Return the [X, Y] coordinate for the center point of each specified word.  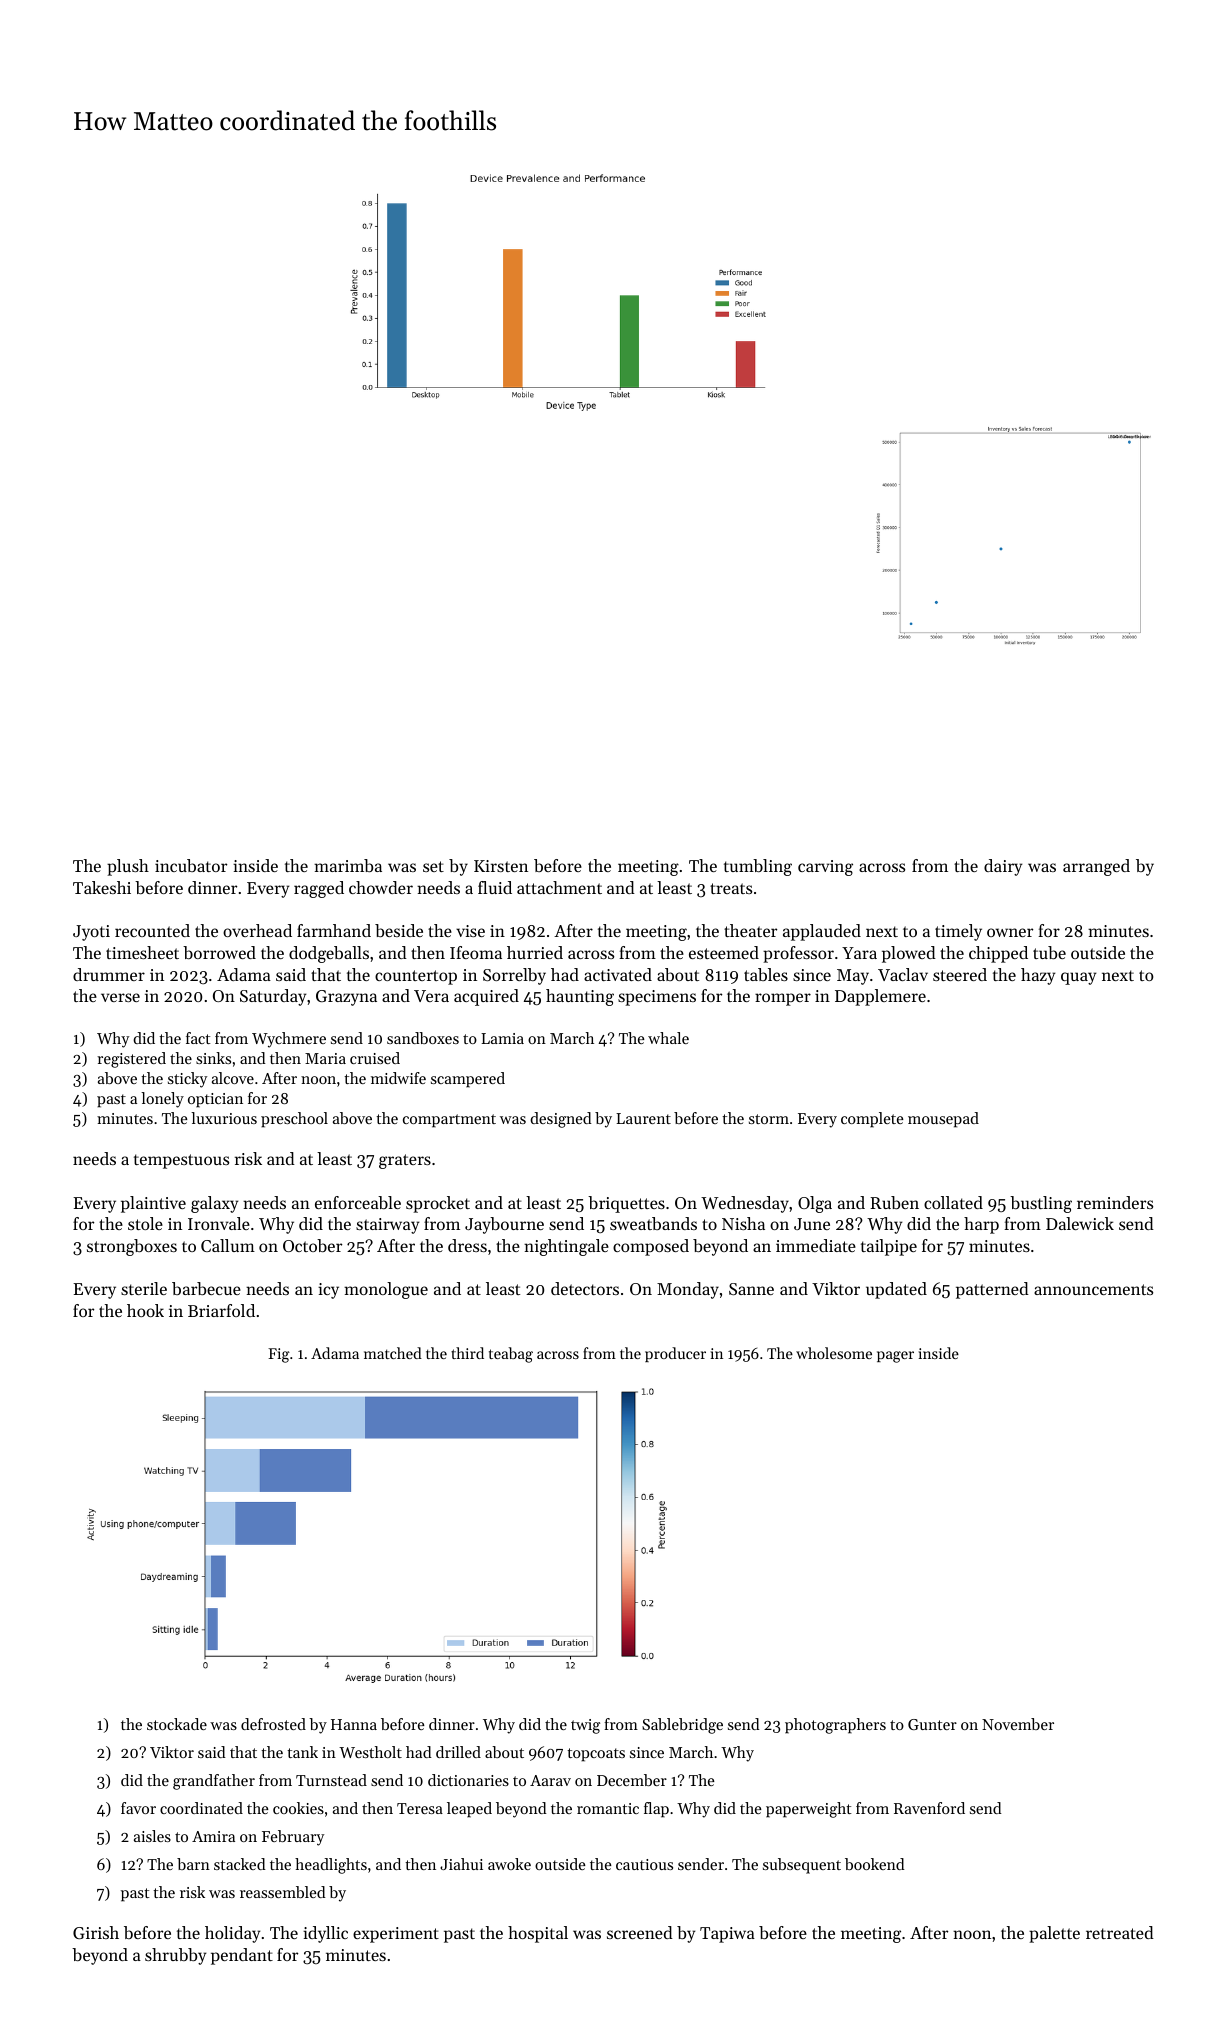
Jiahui [461, 1864]
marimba [348, 865]
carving [825, 868]
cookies [298, 1808]
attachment [559, 887]
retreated [1120, 1932]
